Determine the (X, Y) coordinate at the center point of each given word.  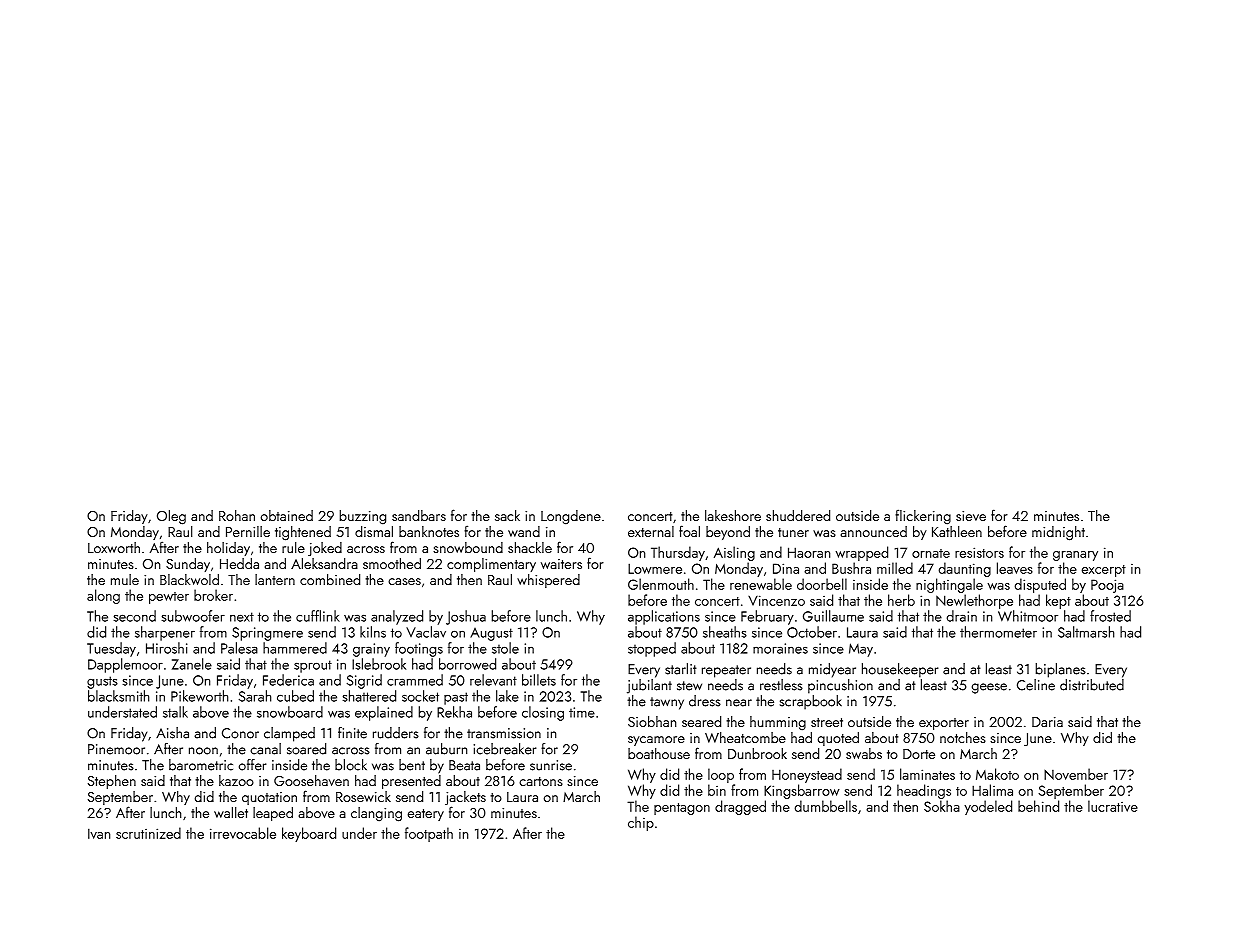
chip (641, 823)
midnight (1058, 533)
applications (664, 617)
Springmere (267, 634)
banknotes (429, 531)
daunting (965, 569)
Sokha (942, 806)
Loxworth (114, 547)
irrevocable (243, 833)
